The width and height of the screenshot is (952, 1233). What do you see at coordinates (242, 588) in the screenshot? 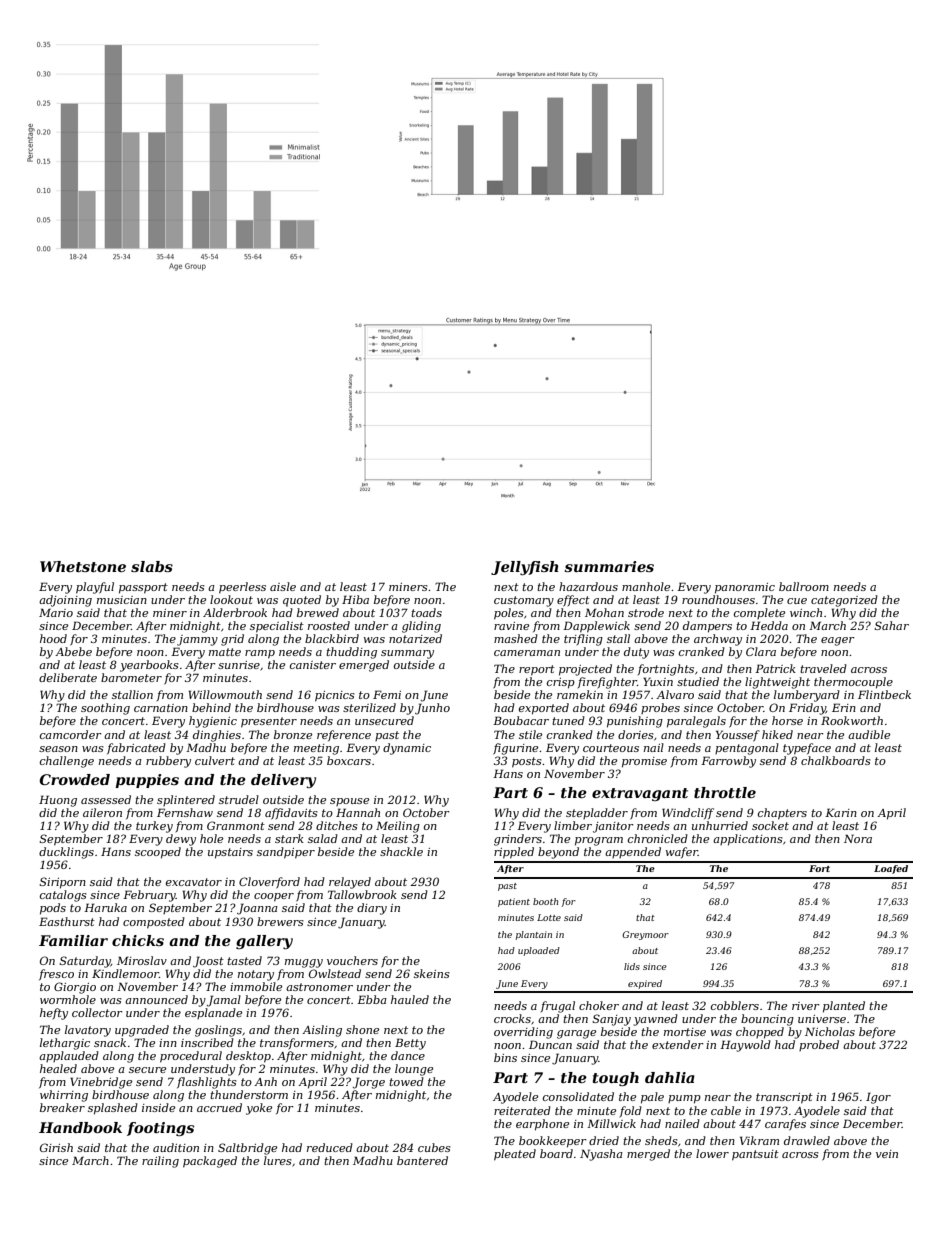
I see `peerless` at bounding box center [242, 588].
